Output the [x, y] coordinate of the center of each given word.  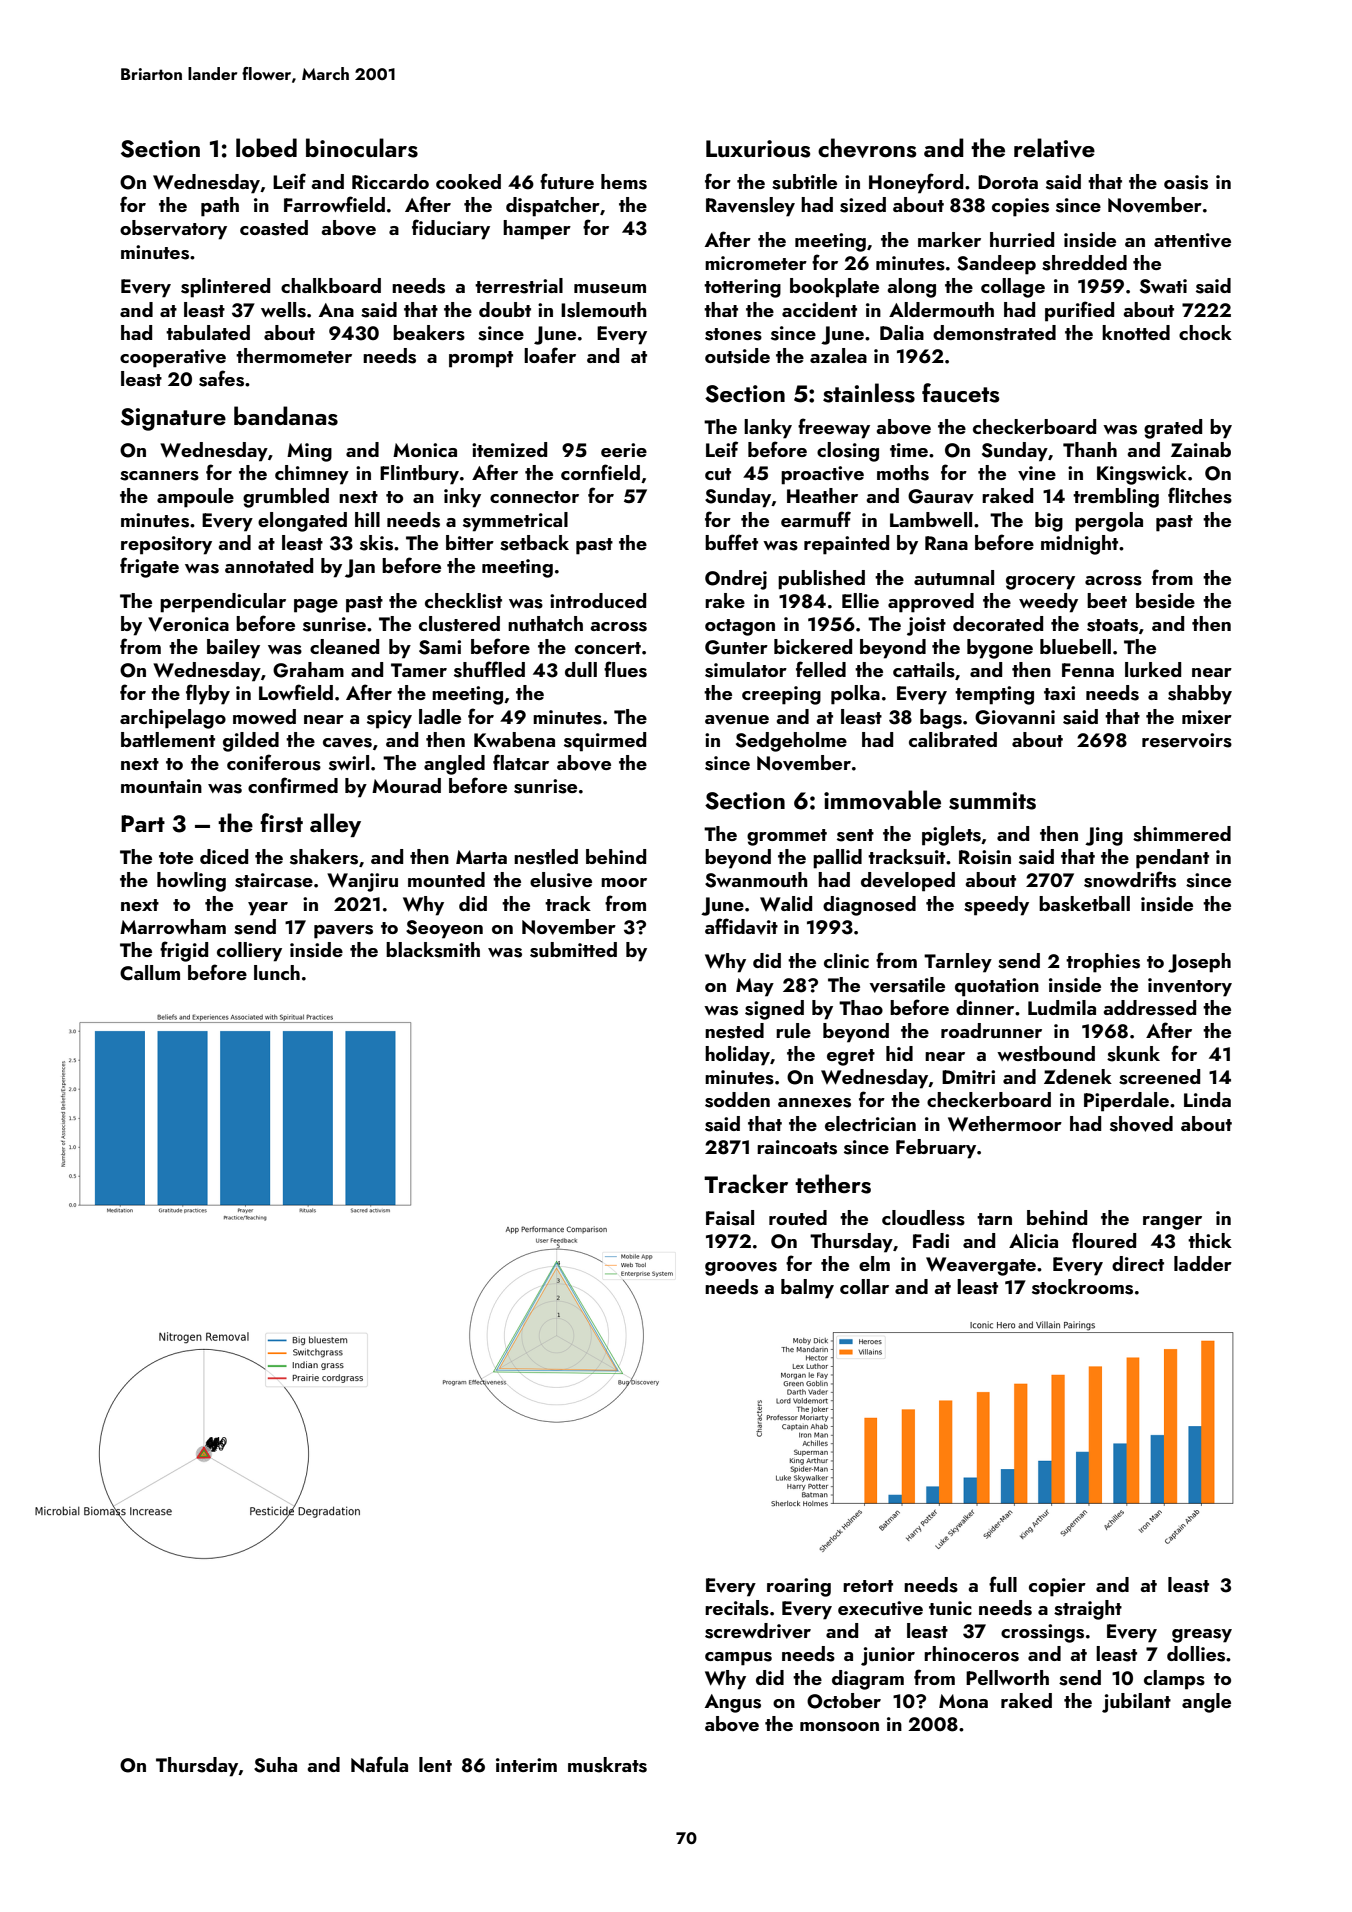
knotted [1136, 332]
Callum [150, 973]
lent [435, 1764]
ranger [1172, 1223]
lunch [277, 972]
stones [733, 334]
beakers [429, 333]
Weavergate [981, 1266]
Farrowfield [334, 204]
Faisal [730, 1218]
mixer [1207, 717]
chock [1205, 332]
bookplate [834, 288]
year [268, 909]
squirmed [605, 742]
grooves [741, 1269]
